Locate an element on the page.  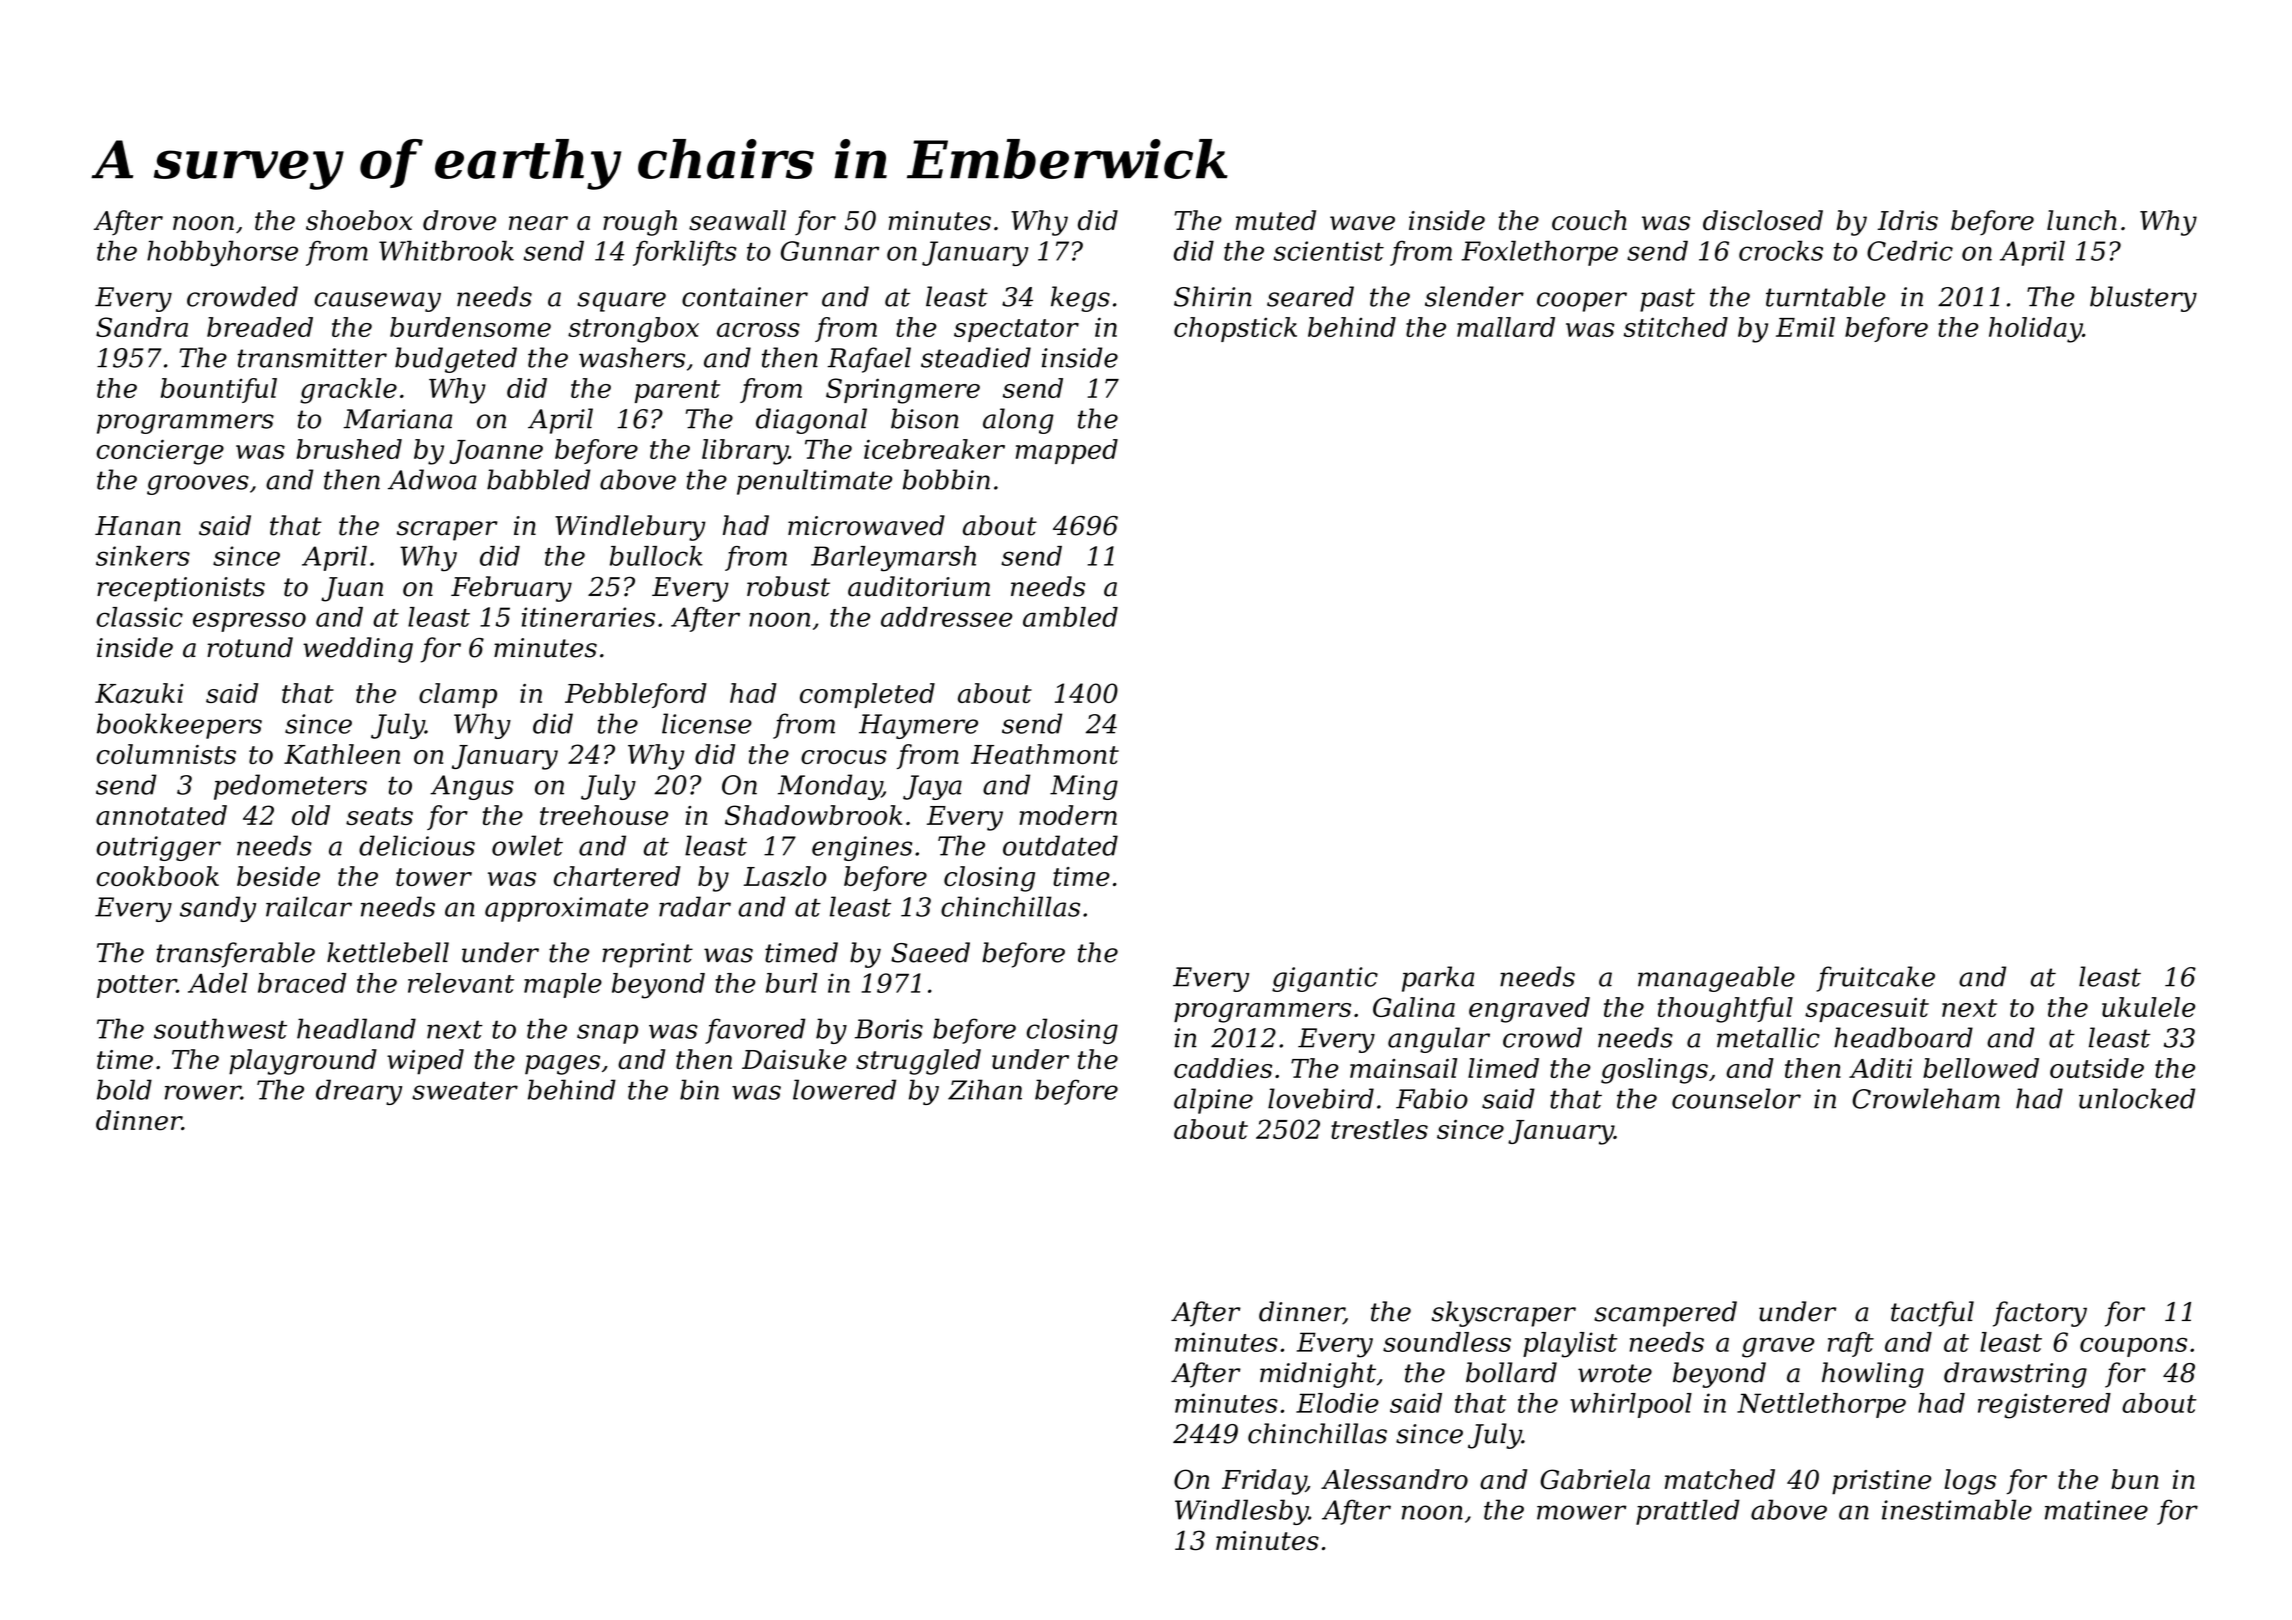
Heathmont is located at coordinates (1045, 754).
